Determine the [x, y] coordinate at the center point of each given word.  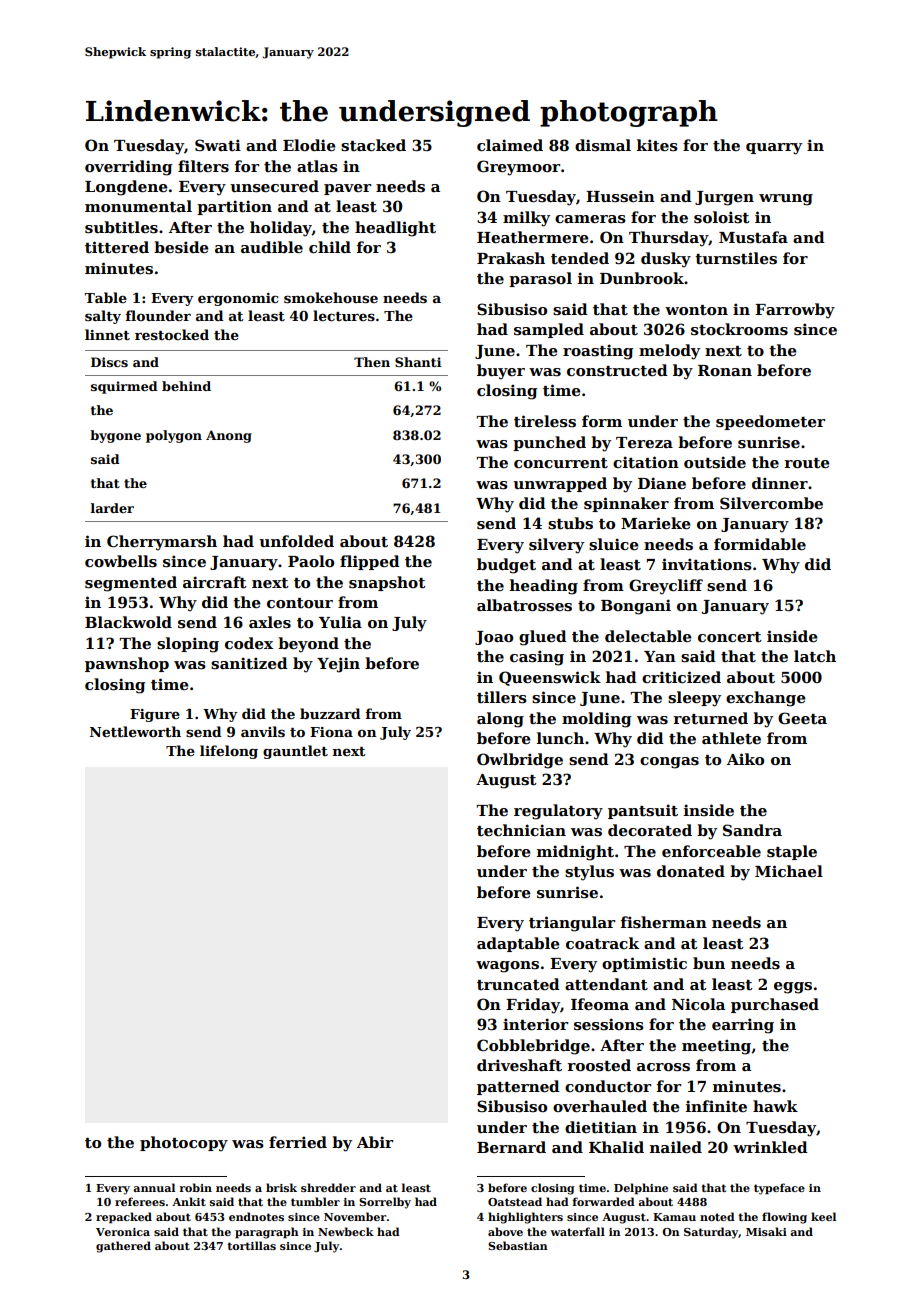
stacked [373, 145]
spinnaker [626, 504]
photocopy [184, 1144]
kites [657, 145]
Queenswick [550, 678]
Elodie [309, 145]
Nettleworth [135, 731]
